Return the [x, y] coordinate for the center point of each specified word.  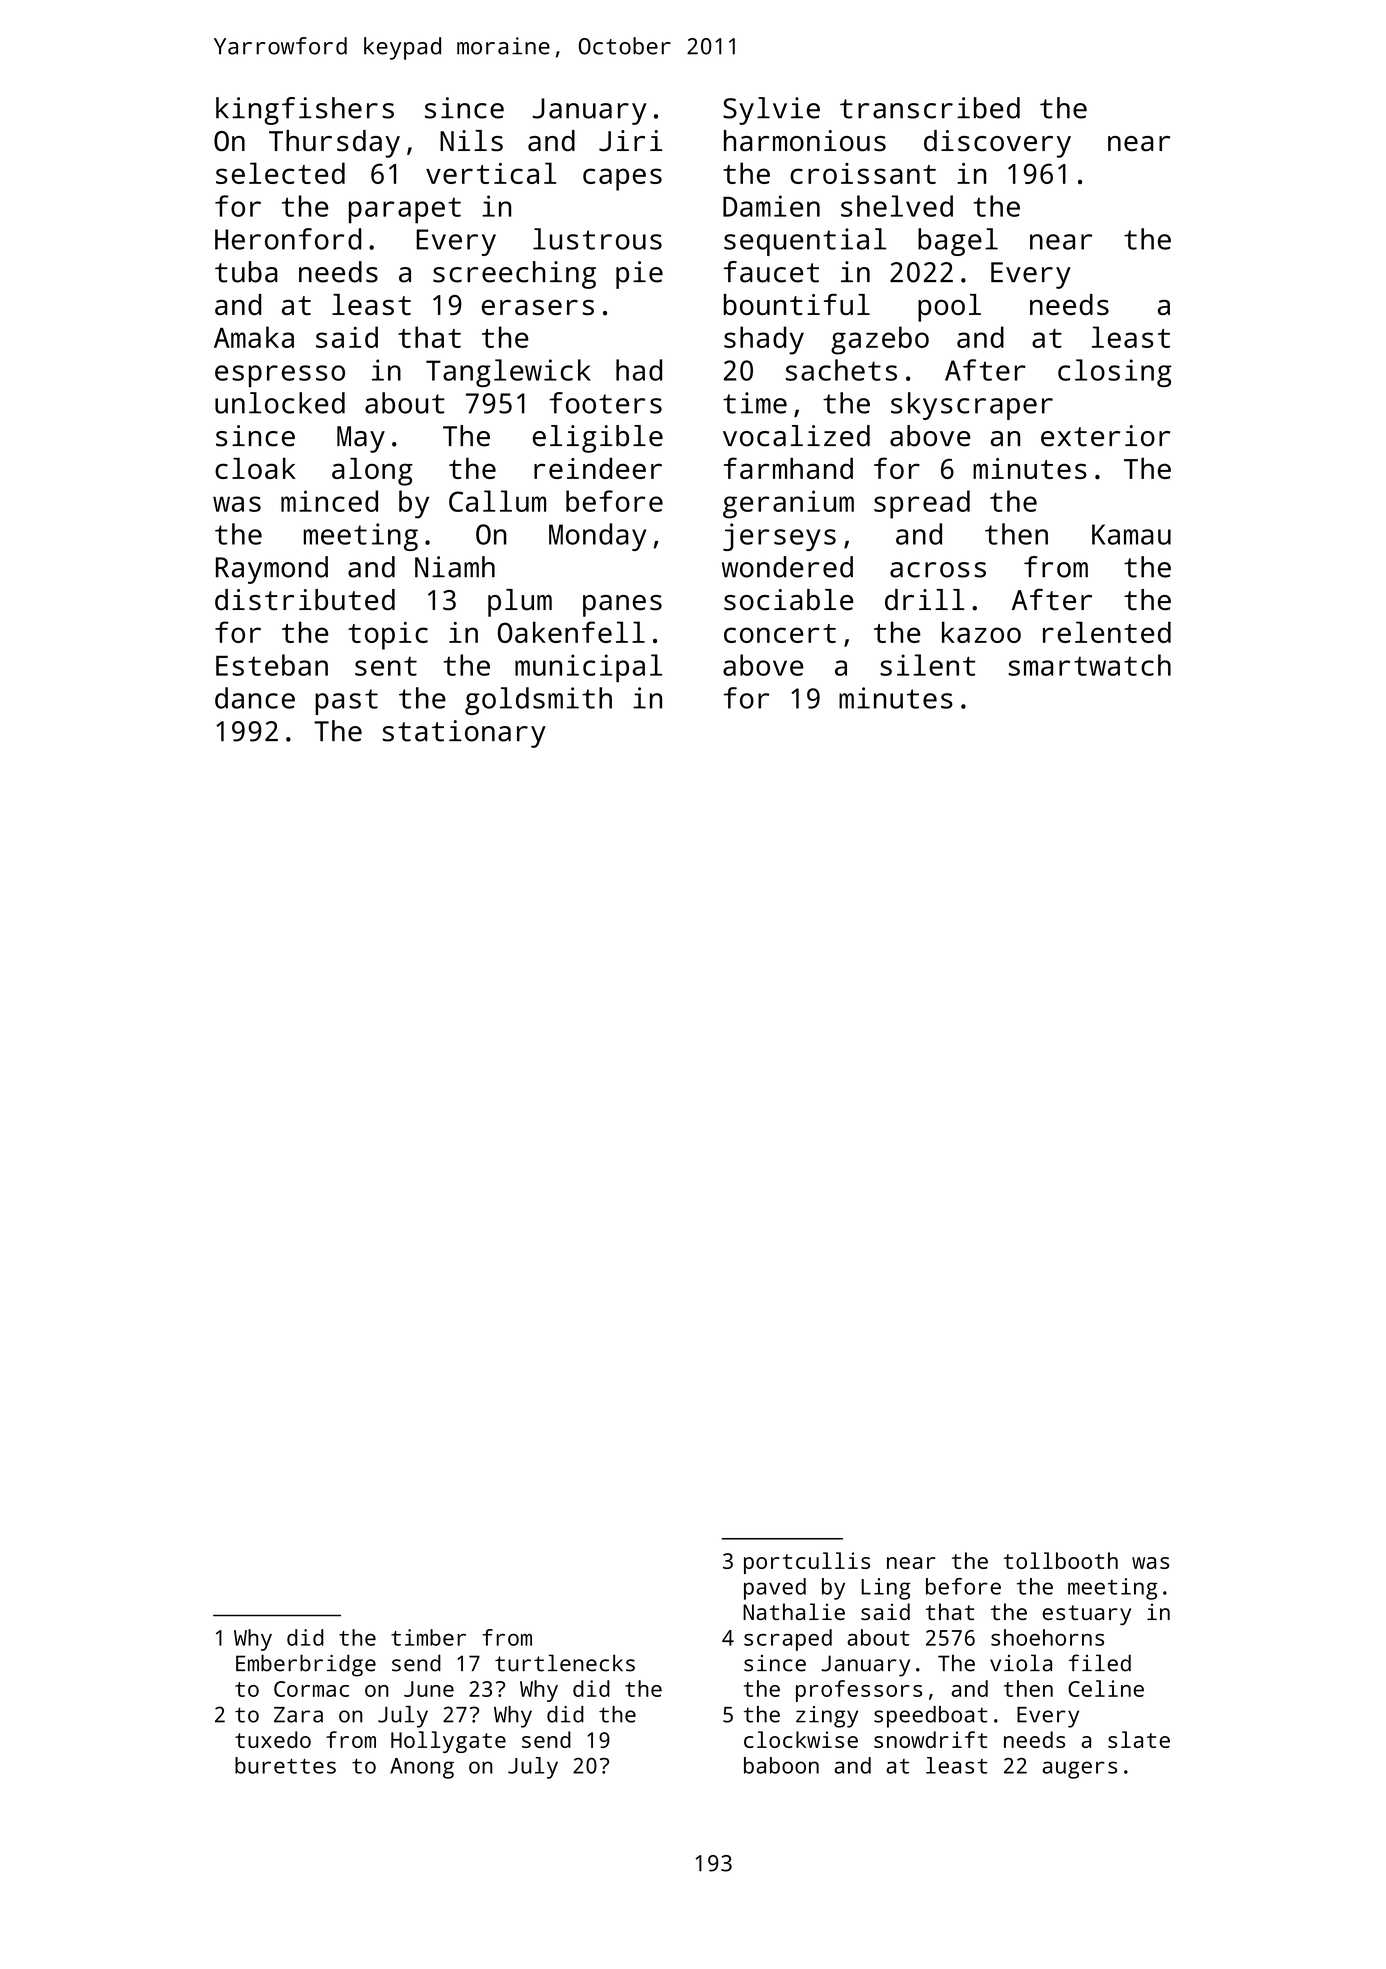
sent [386, 666]
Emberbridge [306, 1665]
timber [428, 1637]
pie [639, 275]
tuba [246, 272]
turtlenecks [565, 1663]
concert [780, 633]
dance [255, 698]
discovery [997, 144]
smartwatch [1089, 665]
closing [1115, 373]
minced [329, 501]
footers [605, 403]
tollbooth [1061, 1560]
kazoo [981, 632]
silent [927, 665]
